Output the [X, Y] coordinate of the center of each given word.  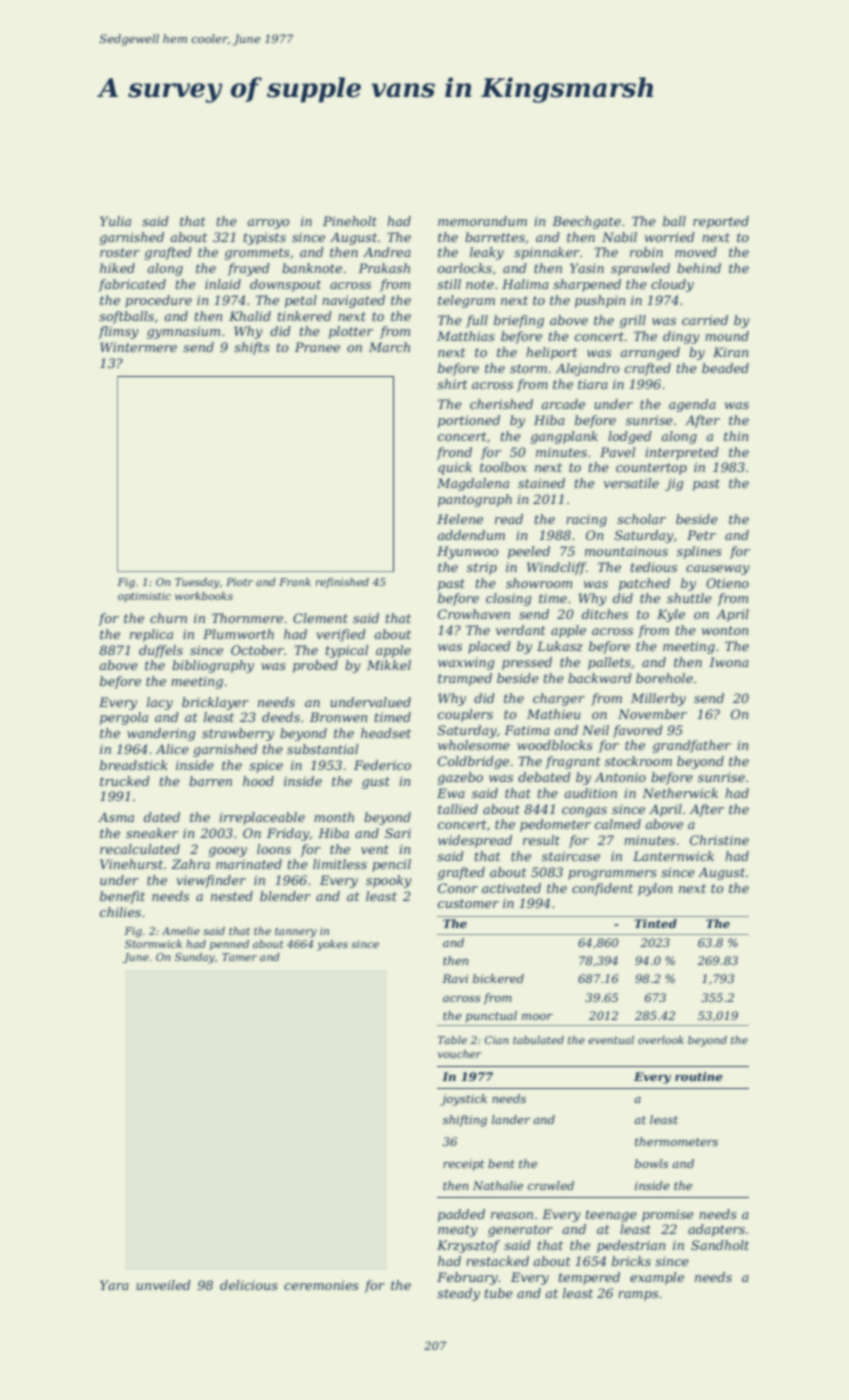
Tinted [655, 923]
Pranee [317, 347]
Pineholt [350, 221]
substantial [322, 749]
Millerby [658, 699]
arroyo [268, 224]
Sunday [195, 958]
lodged [630, 437]
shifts [252, 348]
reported [721, 222]
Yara [114, 1285]
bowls [651, 1163]
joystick [463, 1100]
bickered [498, 978]
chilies [120, 912]
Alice [172, 749]
